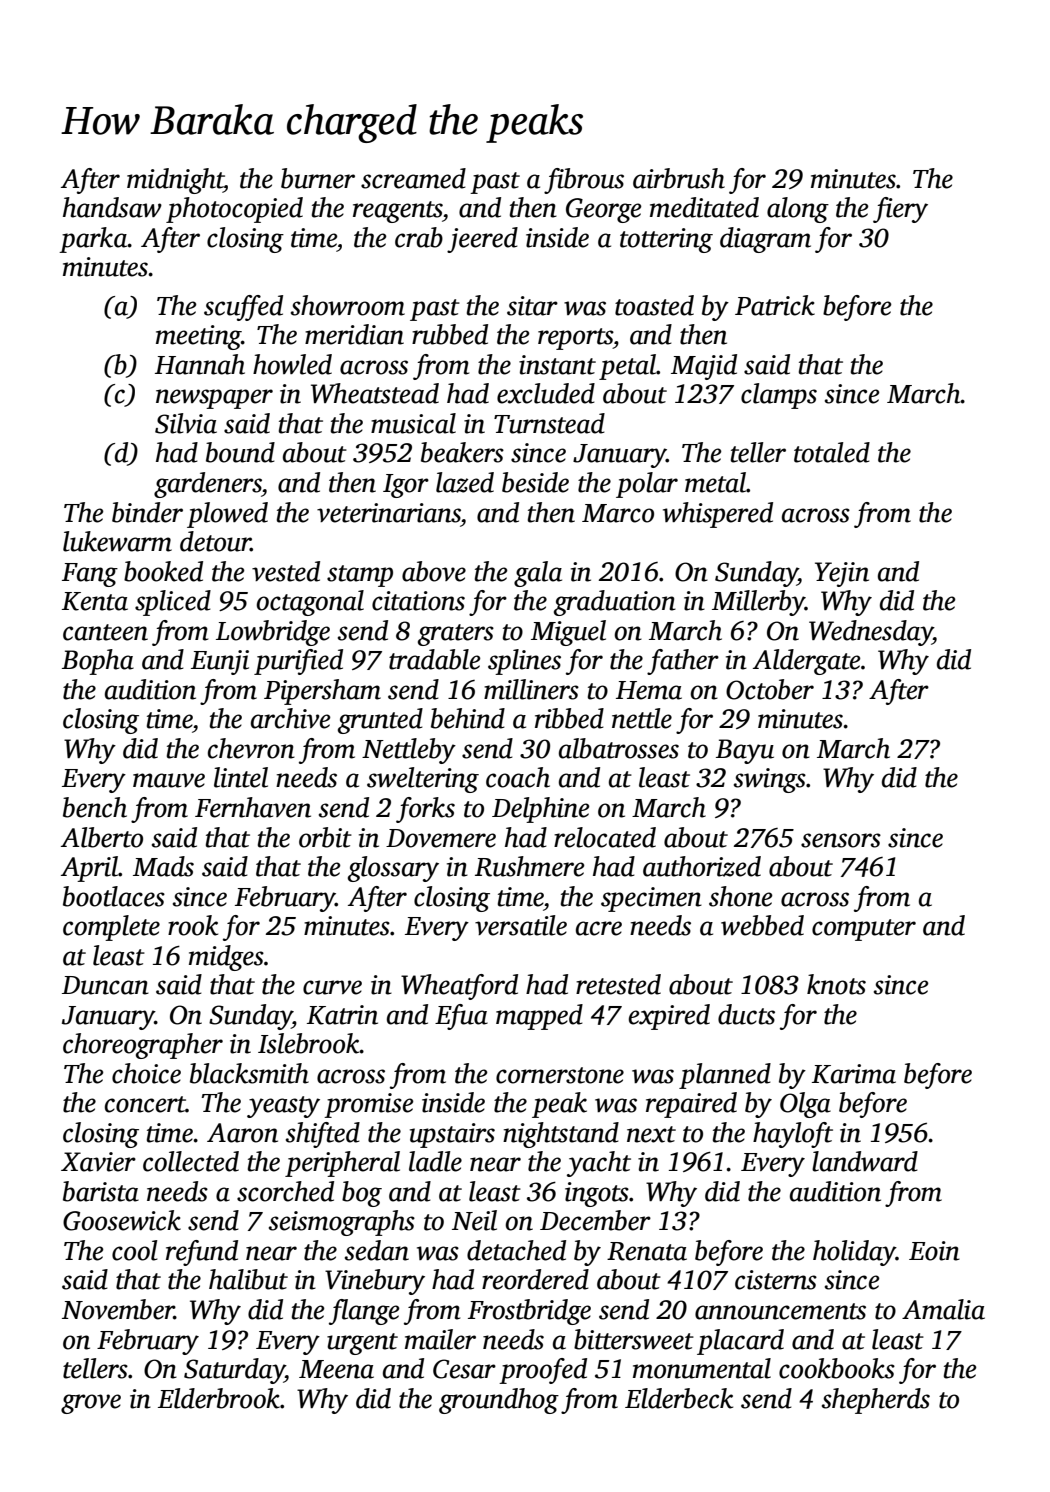 Image resolution: width=1050 pixels, height=1492 pixels. I want to click on Meena, so click(336, 1369).
